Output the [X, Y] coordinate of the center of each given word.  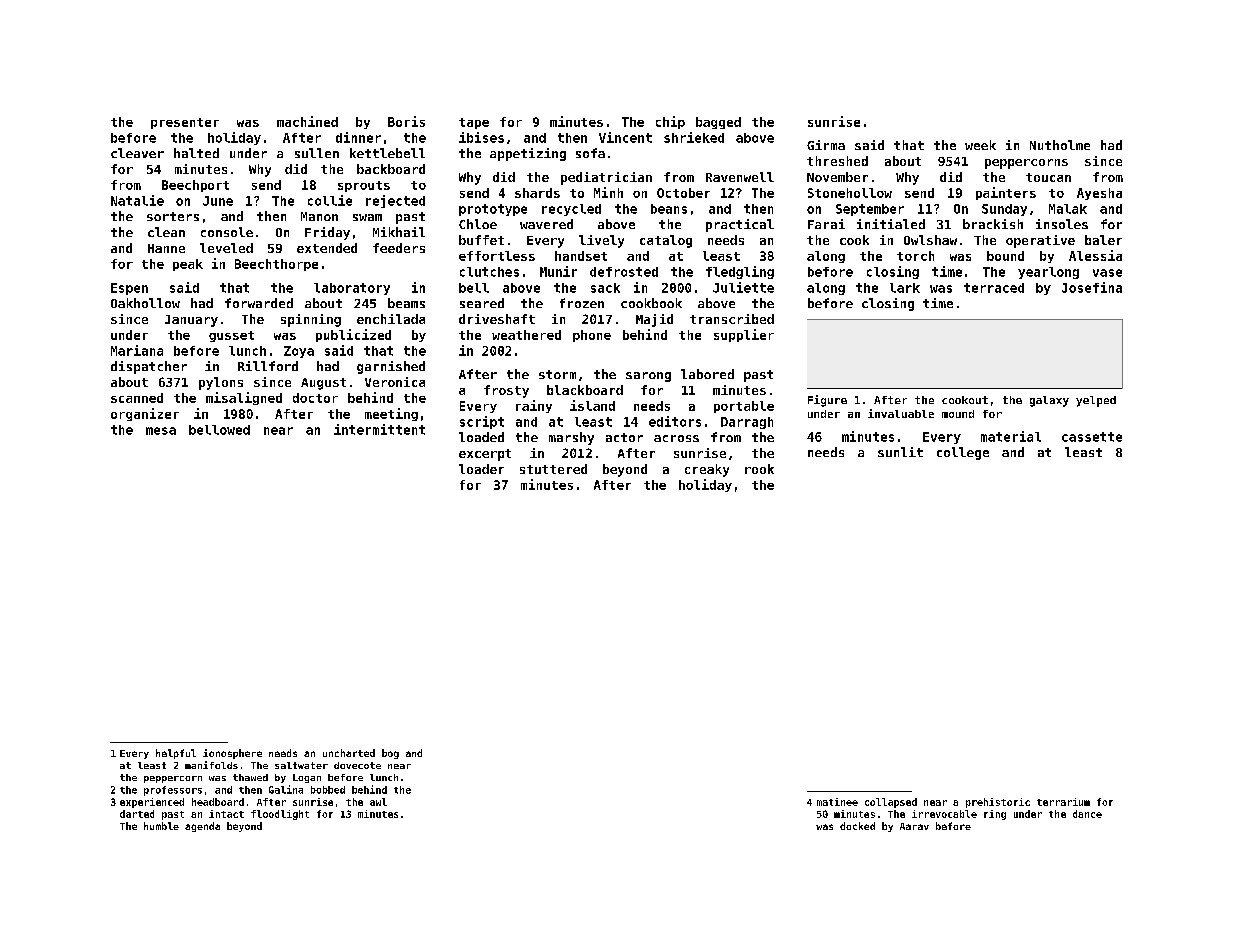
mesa [161, 431]
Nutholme [1060, 145]
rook [759, 469]
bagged [718, 123]
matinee [837, 802]
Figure [827, 401]
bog [390, 754]
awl [378, 802]
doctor [315, 398]
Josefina [1092, 287]
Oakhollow [145, 303]
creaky [707, 470]
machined [307, 121]
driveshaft [497, 319]
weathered [526, 335]
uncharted [349, 753]
